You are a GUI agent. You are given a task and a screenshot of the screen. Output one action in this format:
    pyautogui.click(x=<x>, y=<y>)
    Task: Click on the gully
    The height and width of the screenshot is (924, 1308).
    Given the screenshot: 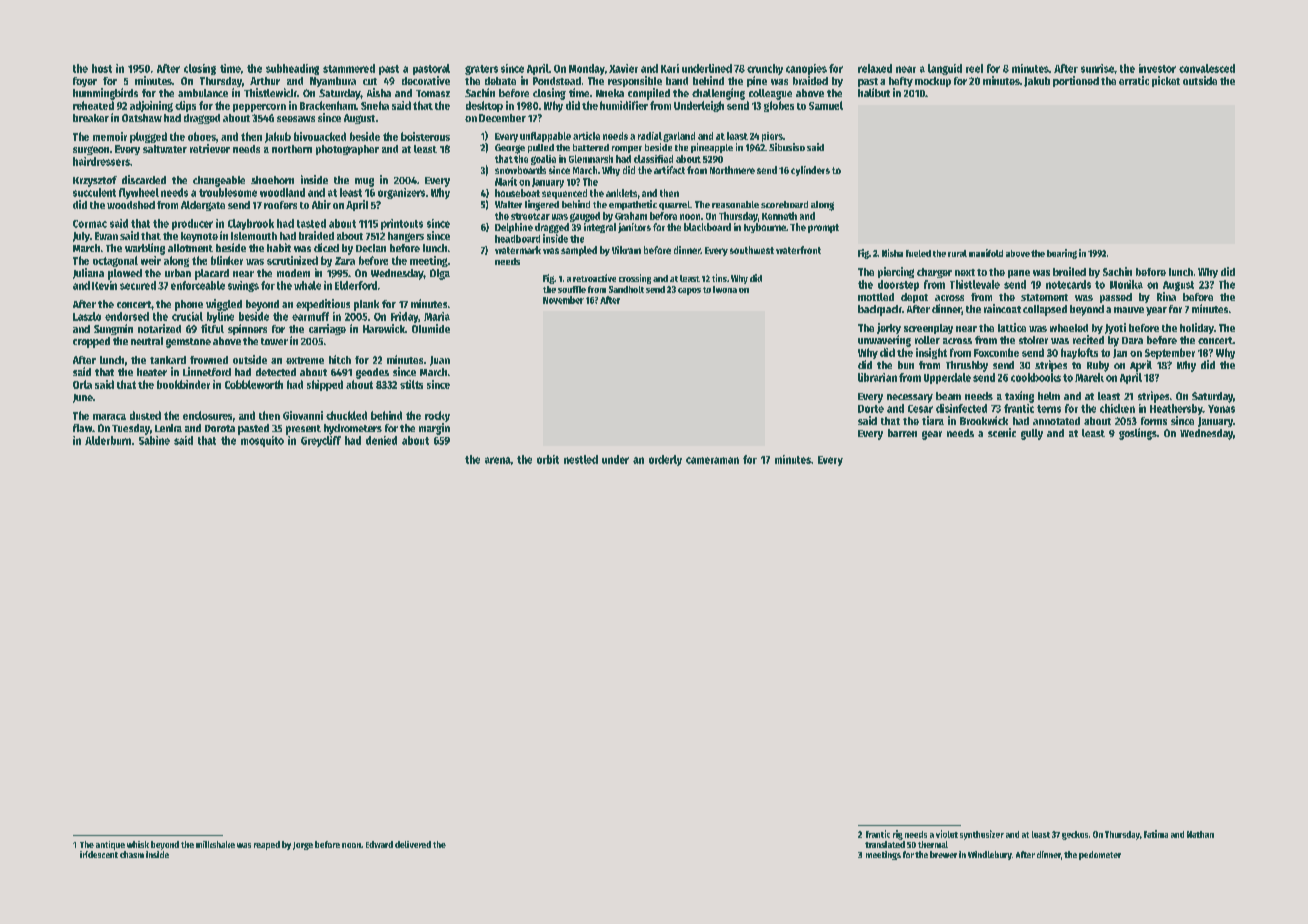 What is the action you would take?
    pyautogui.click(x=1032, y=434)
